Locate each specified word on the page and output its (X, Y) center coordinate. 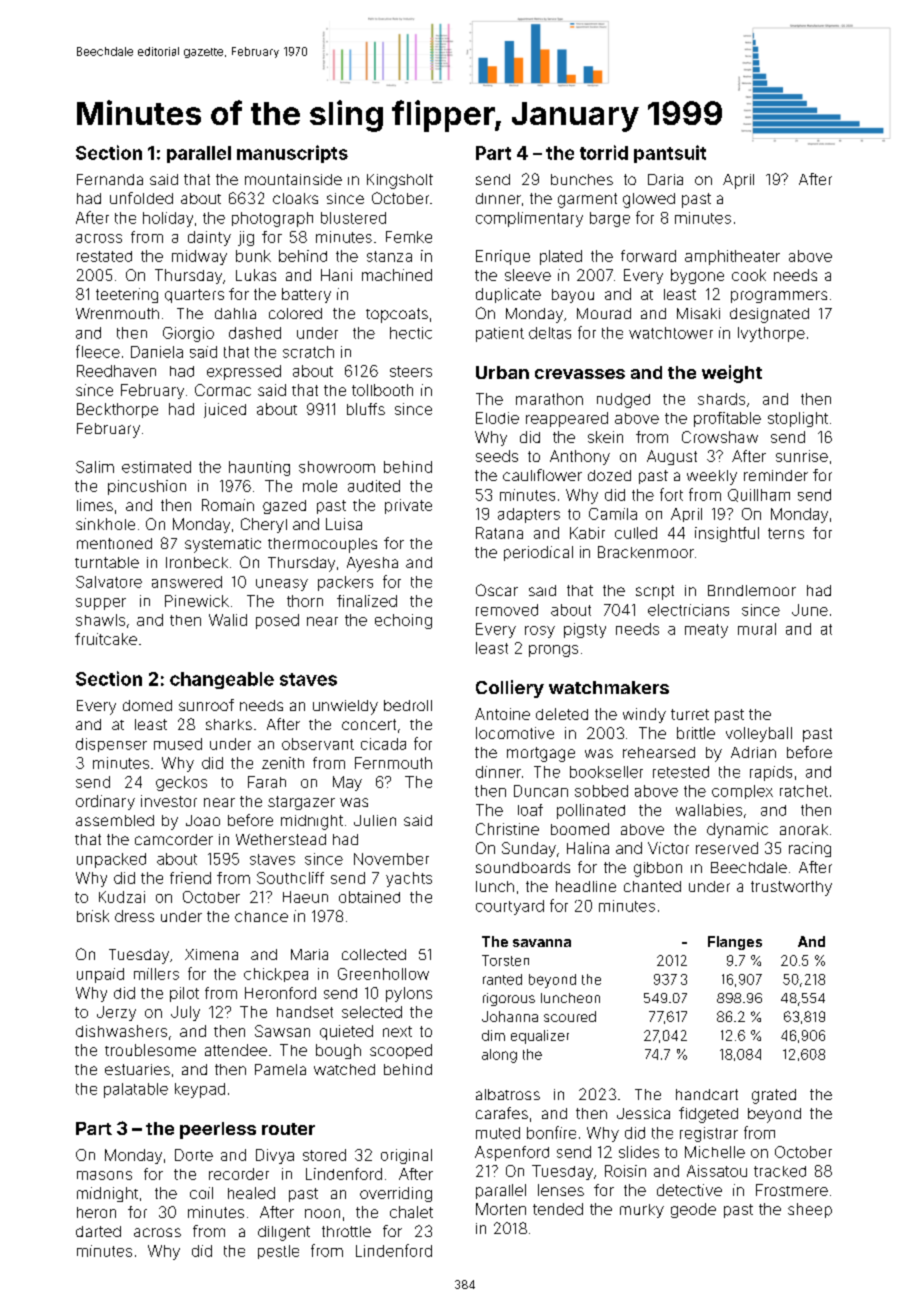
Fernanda (110, 179)
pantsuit (670, 154)
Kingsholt (400, 181)
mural (757, 629)
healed (251, 1193)
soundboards (523, 867)
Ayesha (372, 564)
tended (558, 1209)
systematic (223, 545)
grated (774, 1096)
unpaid (100, 975)
